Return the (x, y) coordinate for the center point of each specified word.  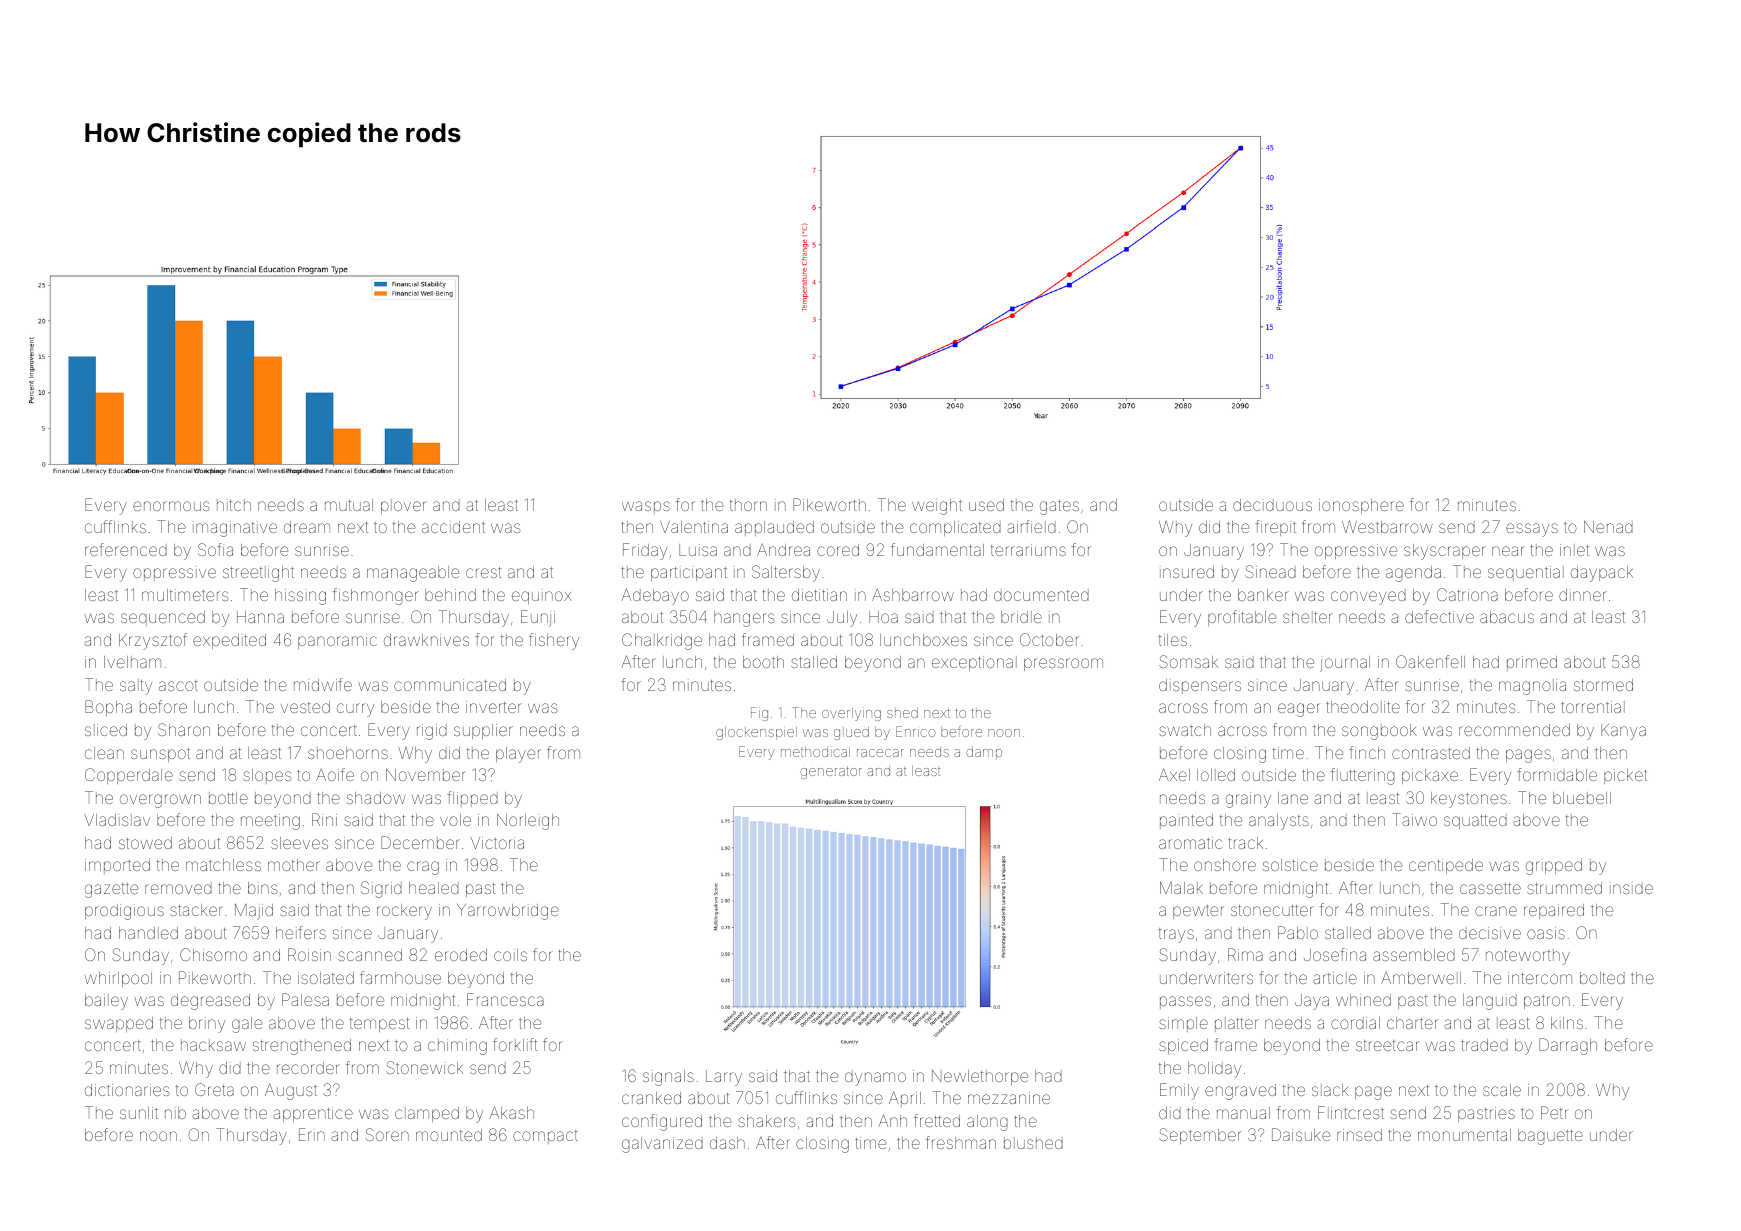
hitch (234, 505)
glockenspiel (756, 733)
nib (175, 1113)
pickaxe (1430, 776)
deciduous (1272, 505)
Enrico (916, 731)
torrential (1593, 707)
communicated (450, 685)
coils (510, 955)
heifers (301, 932)
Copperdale (129, 776)
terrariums (1028, 550)
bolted (1602, 978)
